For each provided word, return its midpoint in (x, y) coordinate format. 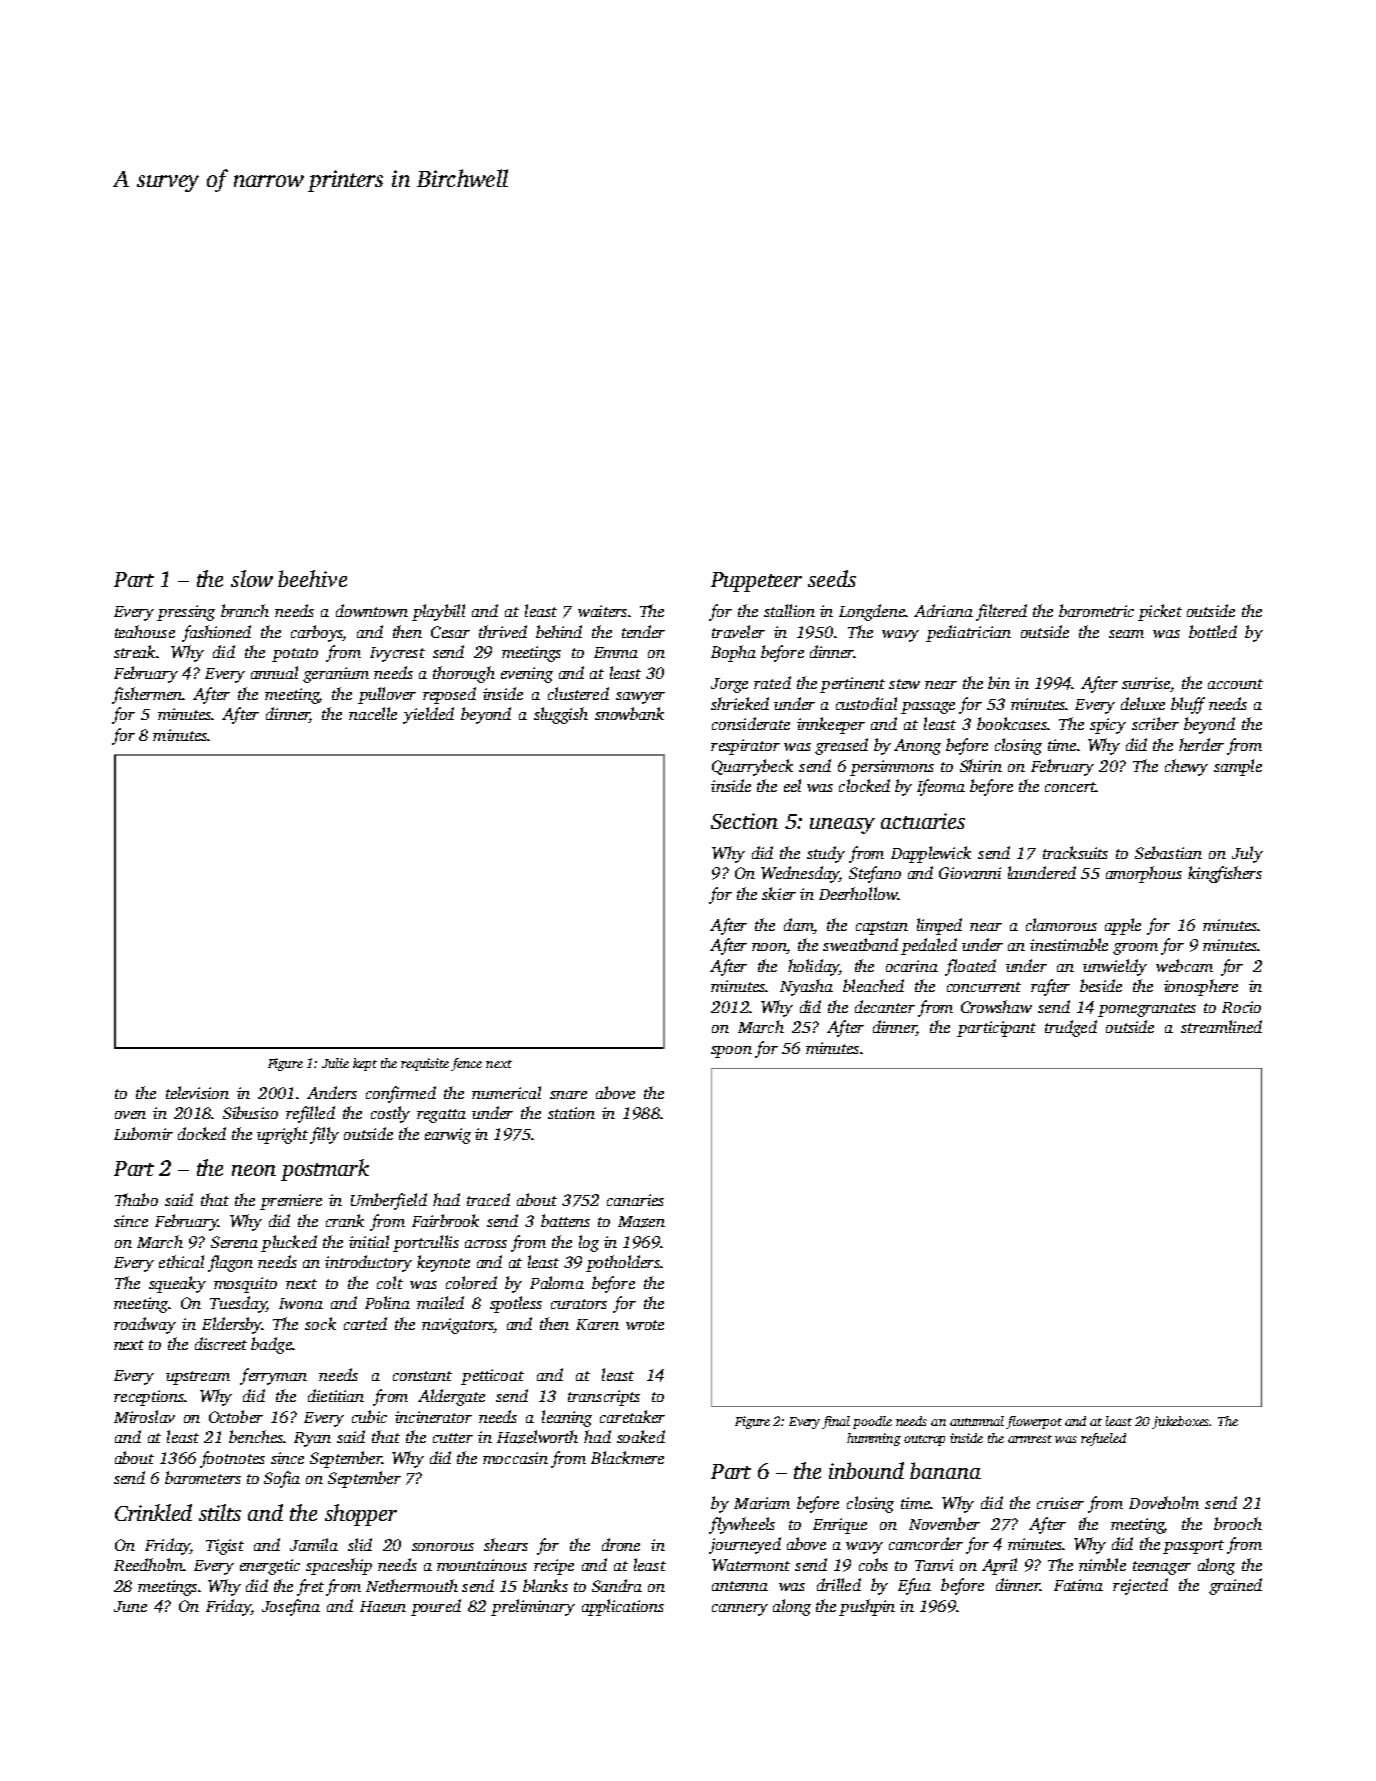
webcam (1184, 965)
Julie (335, 1063)
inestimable (1069, 944)
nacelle (373, 713)
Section (744, 821)
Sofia (282, 1479)
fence (466, 1064)
